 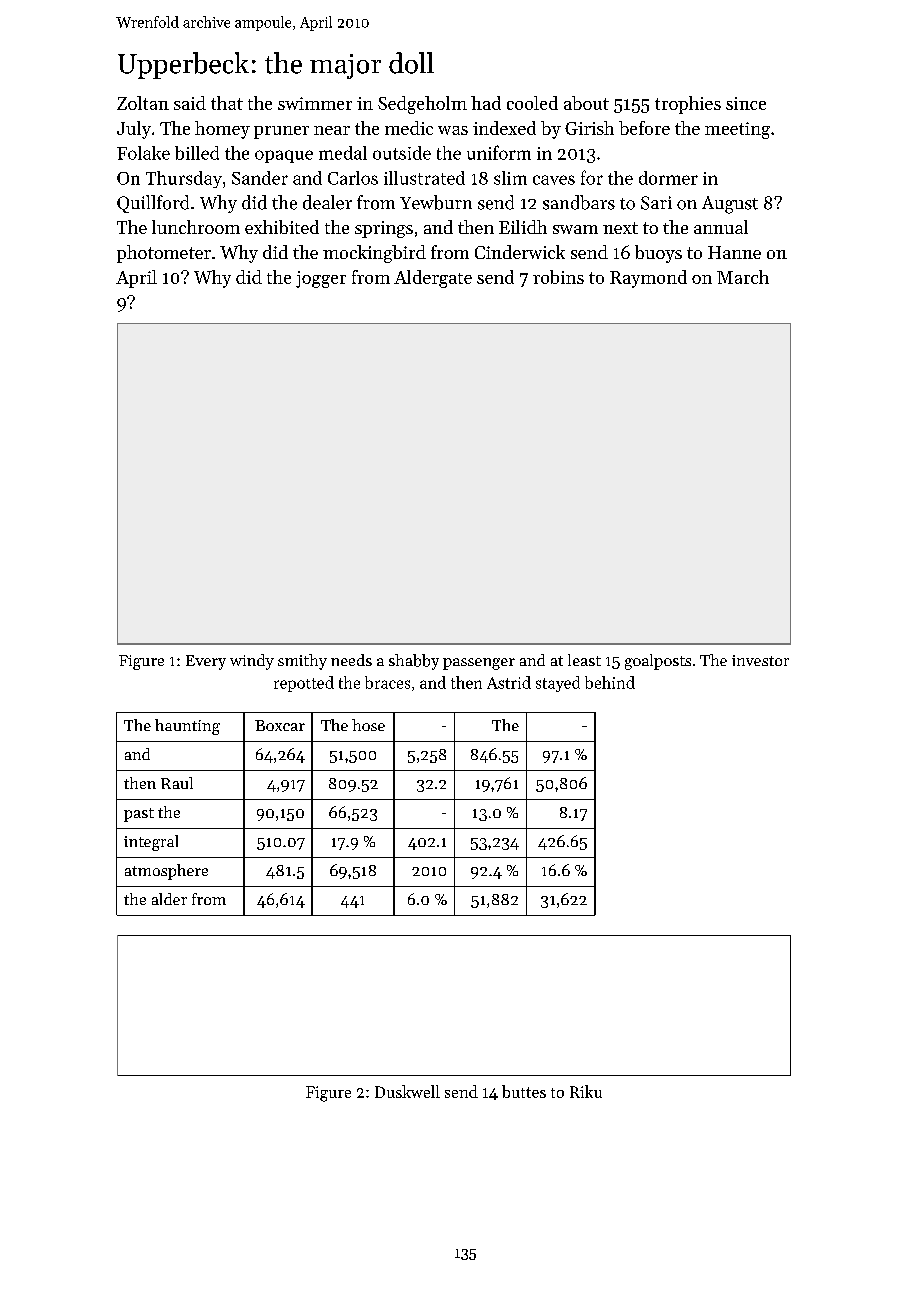 I want to click on Riku, so click(x=586, y=1091).
